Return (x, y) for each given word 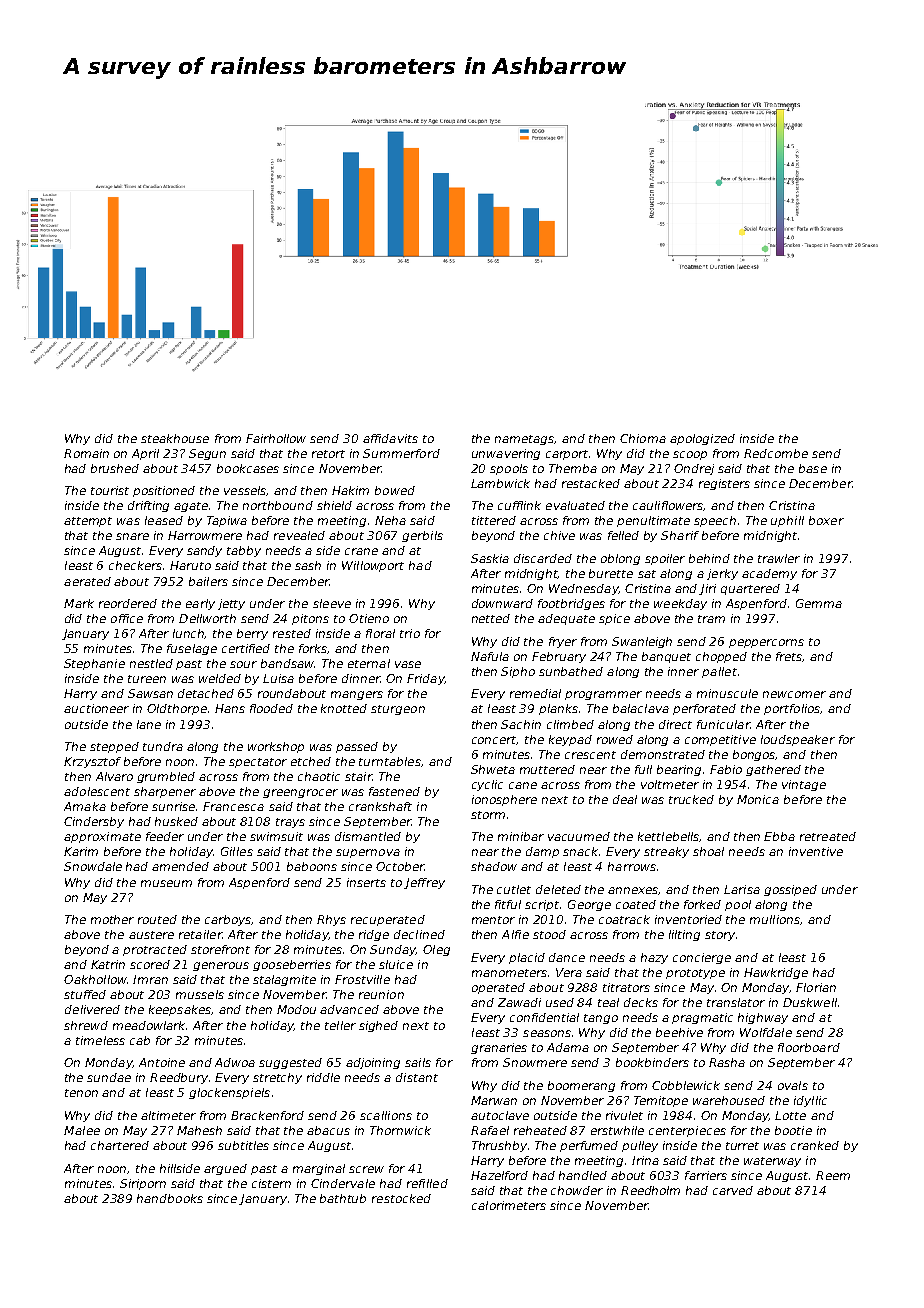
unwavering (506, 454)
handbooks (170, 1198)
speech (715, 521)
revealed (299, 535)
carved (733, 1190)
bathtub (343, 1198)
